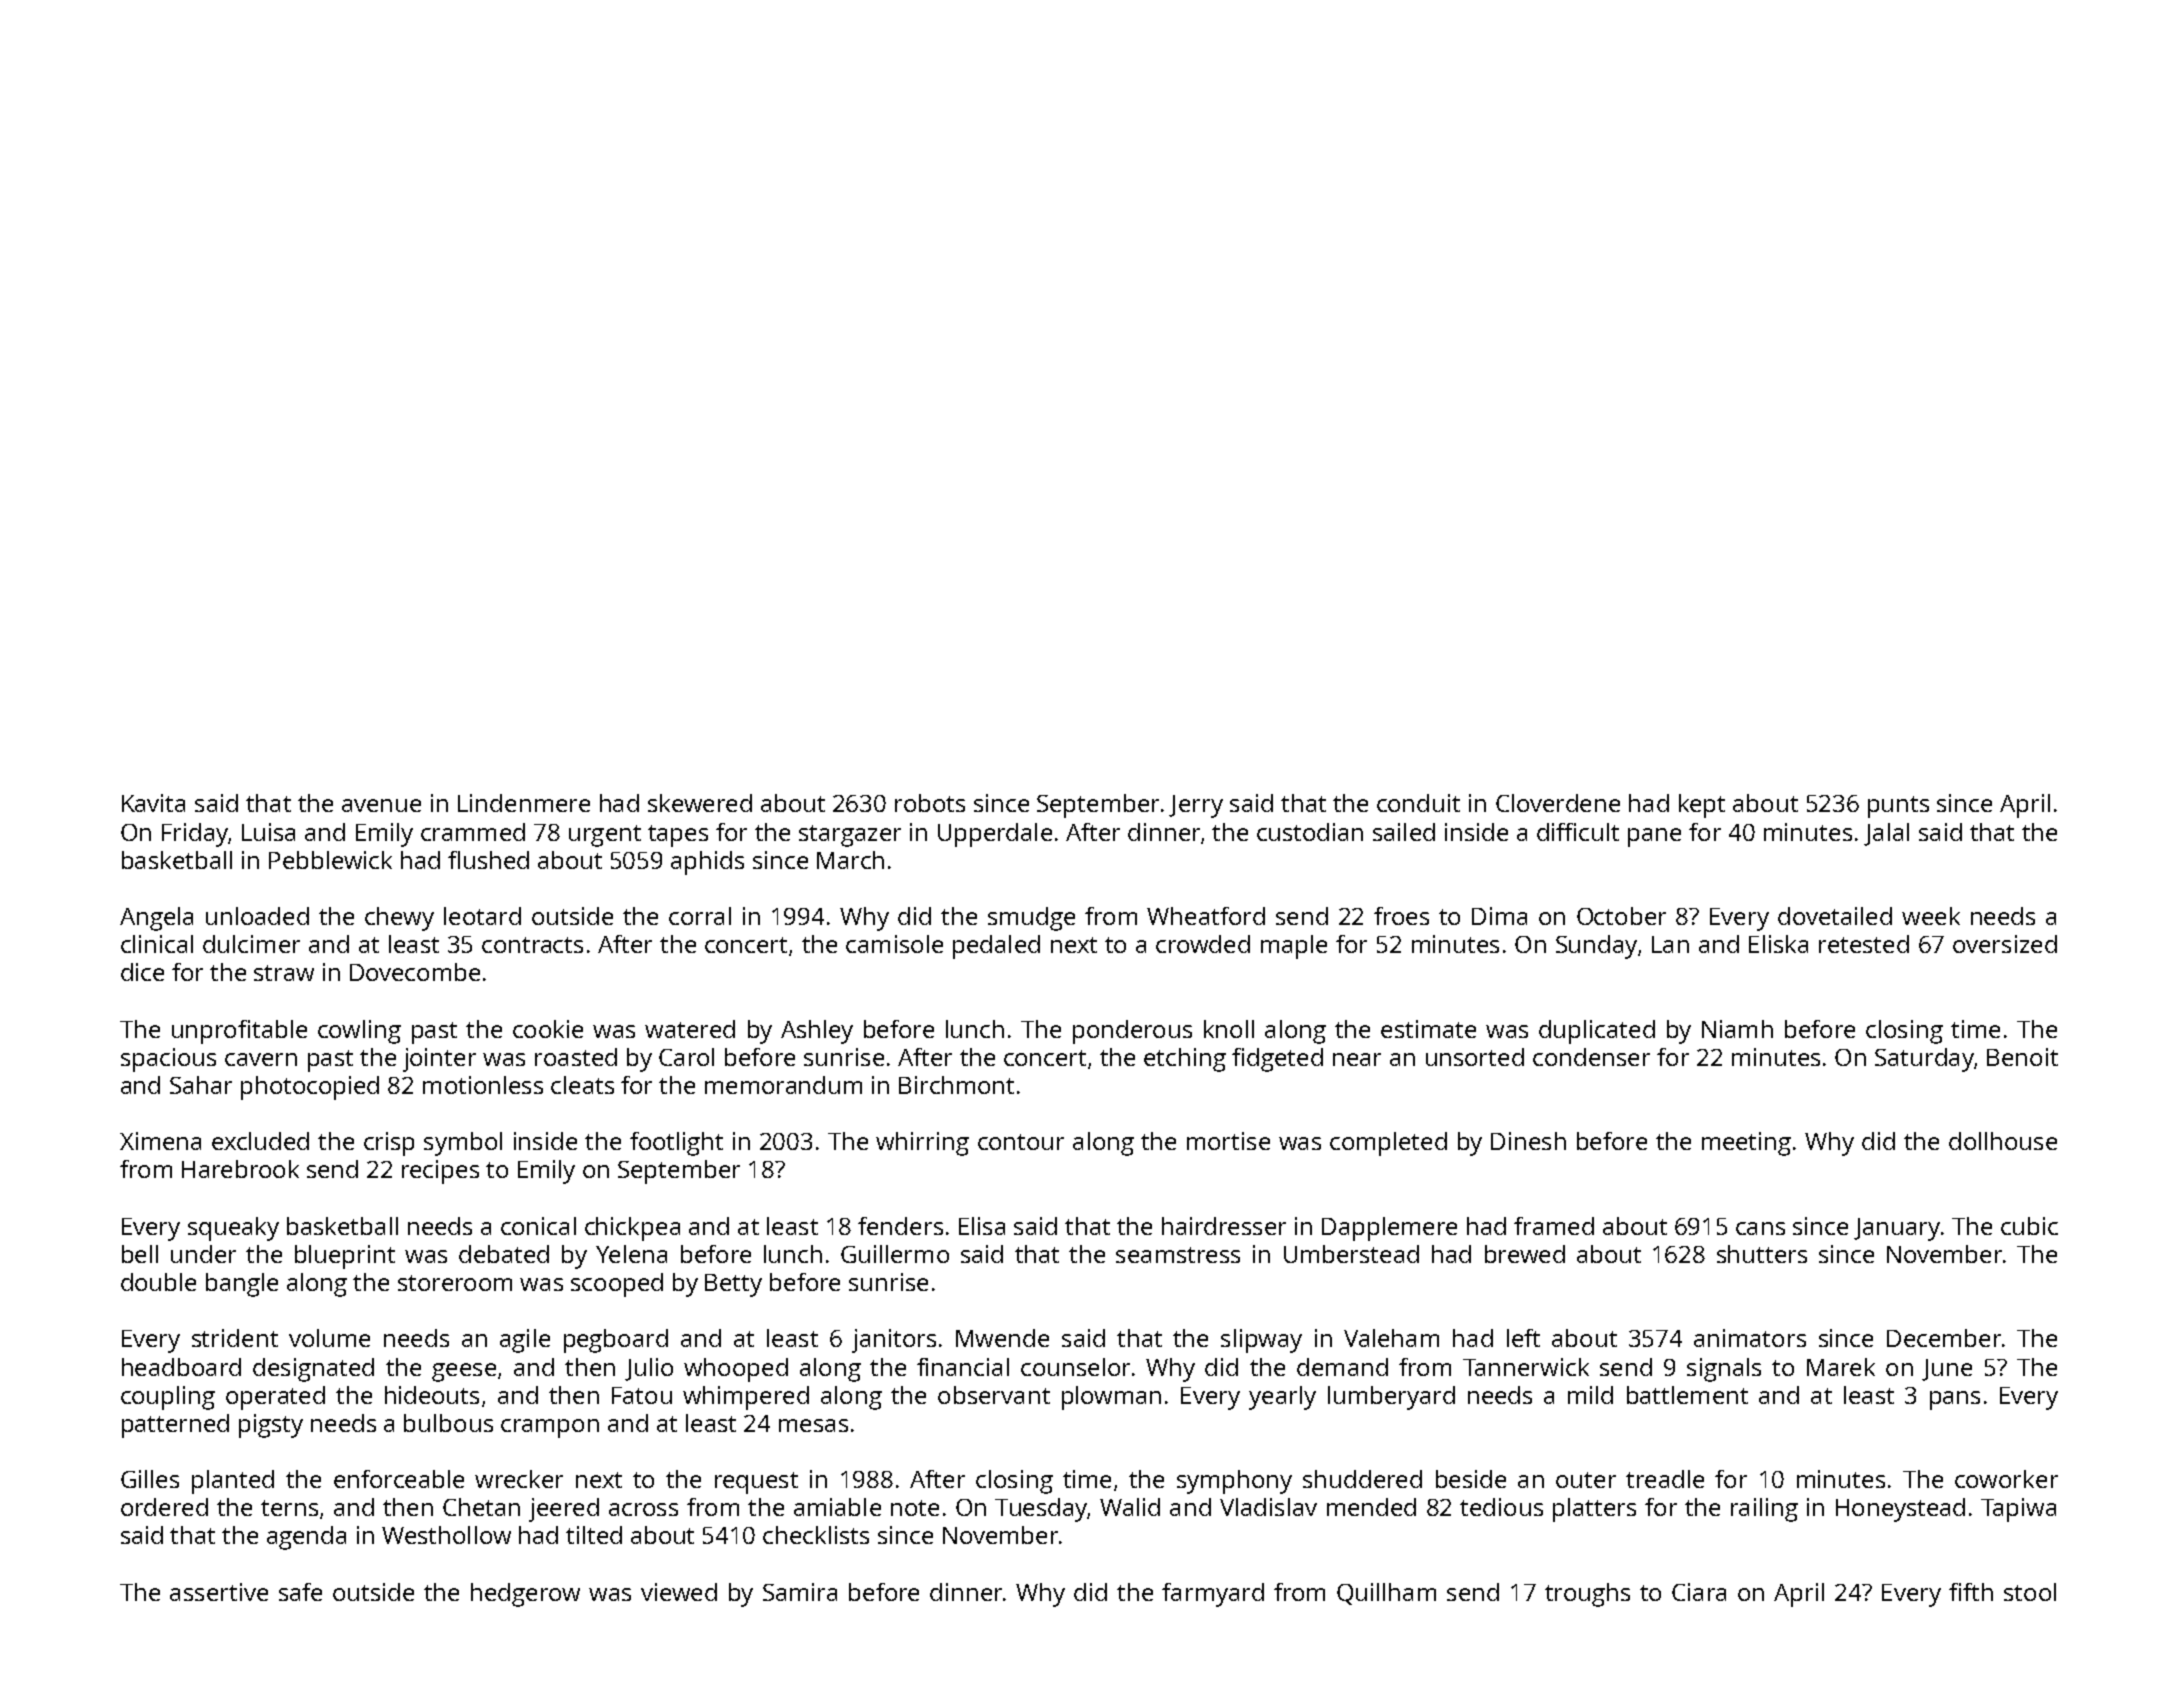 The image size is (2178, 1683). I want to click on Sunday, so click(1596, 947).
